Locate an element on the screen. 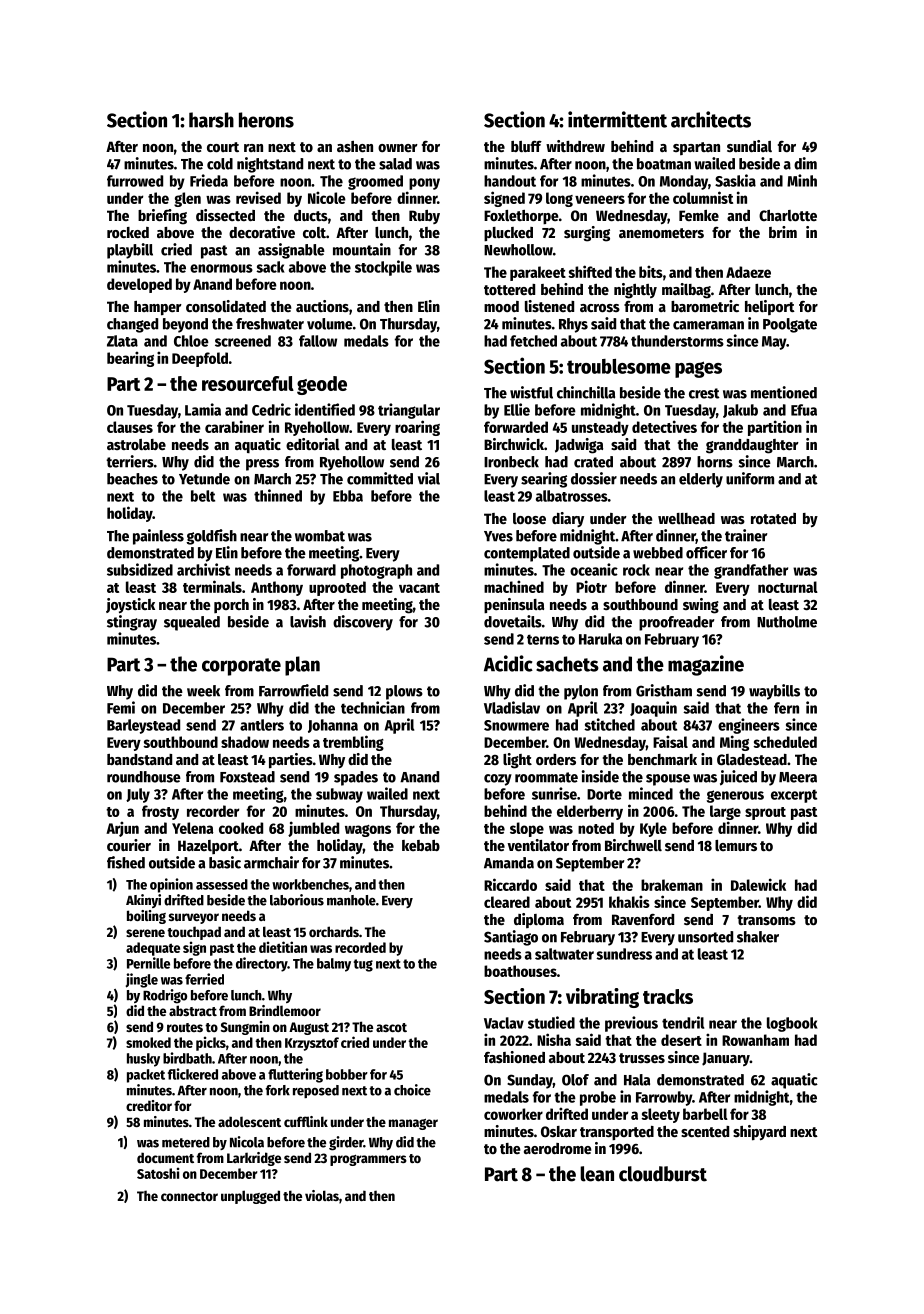 The height and width of the screenshot is (1314, 924). brim is located at coordinates (783, 232).
